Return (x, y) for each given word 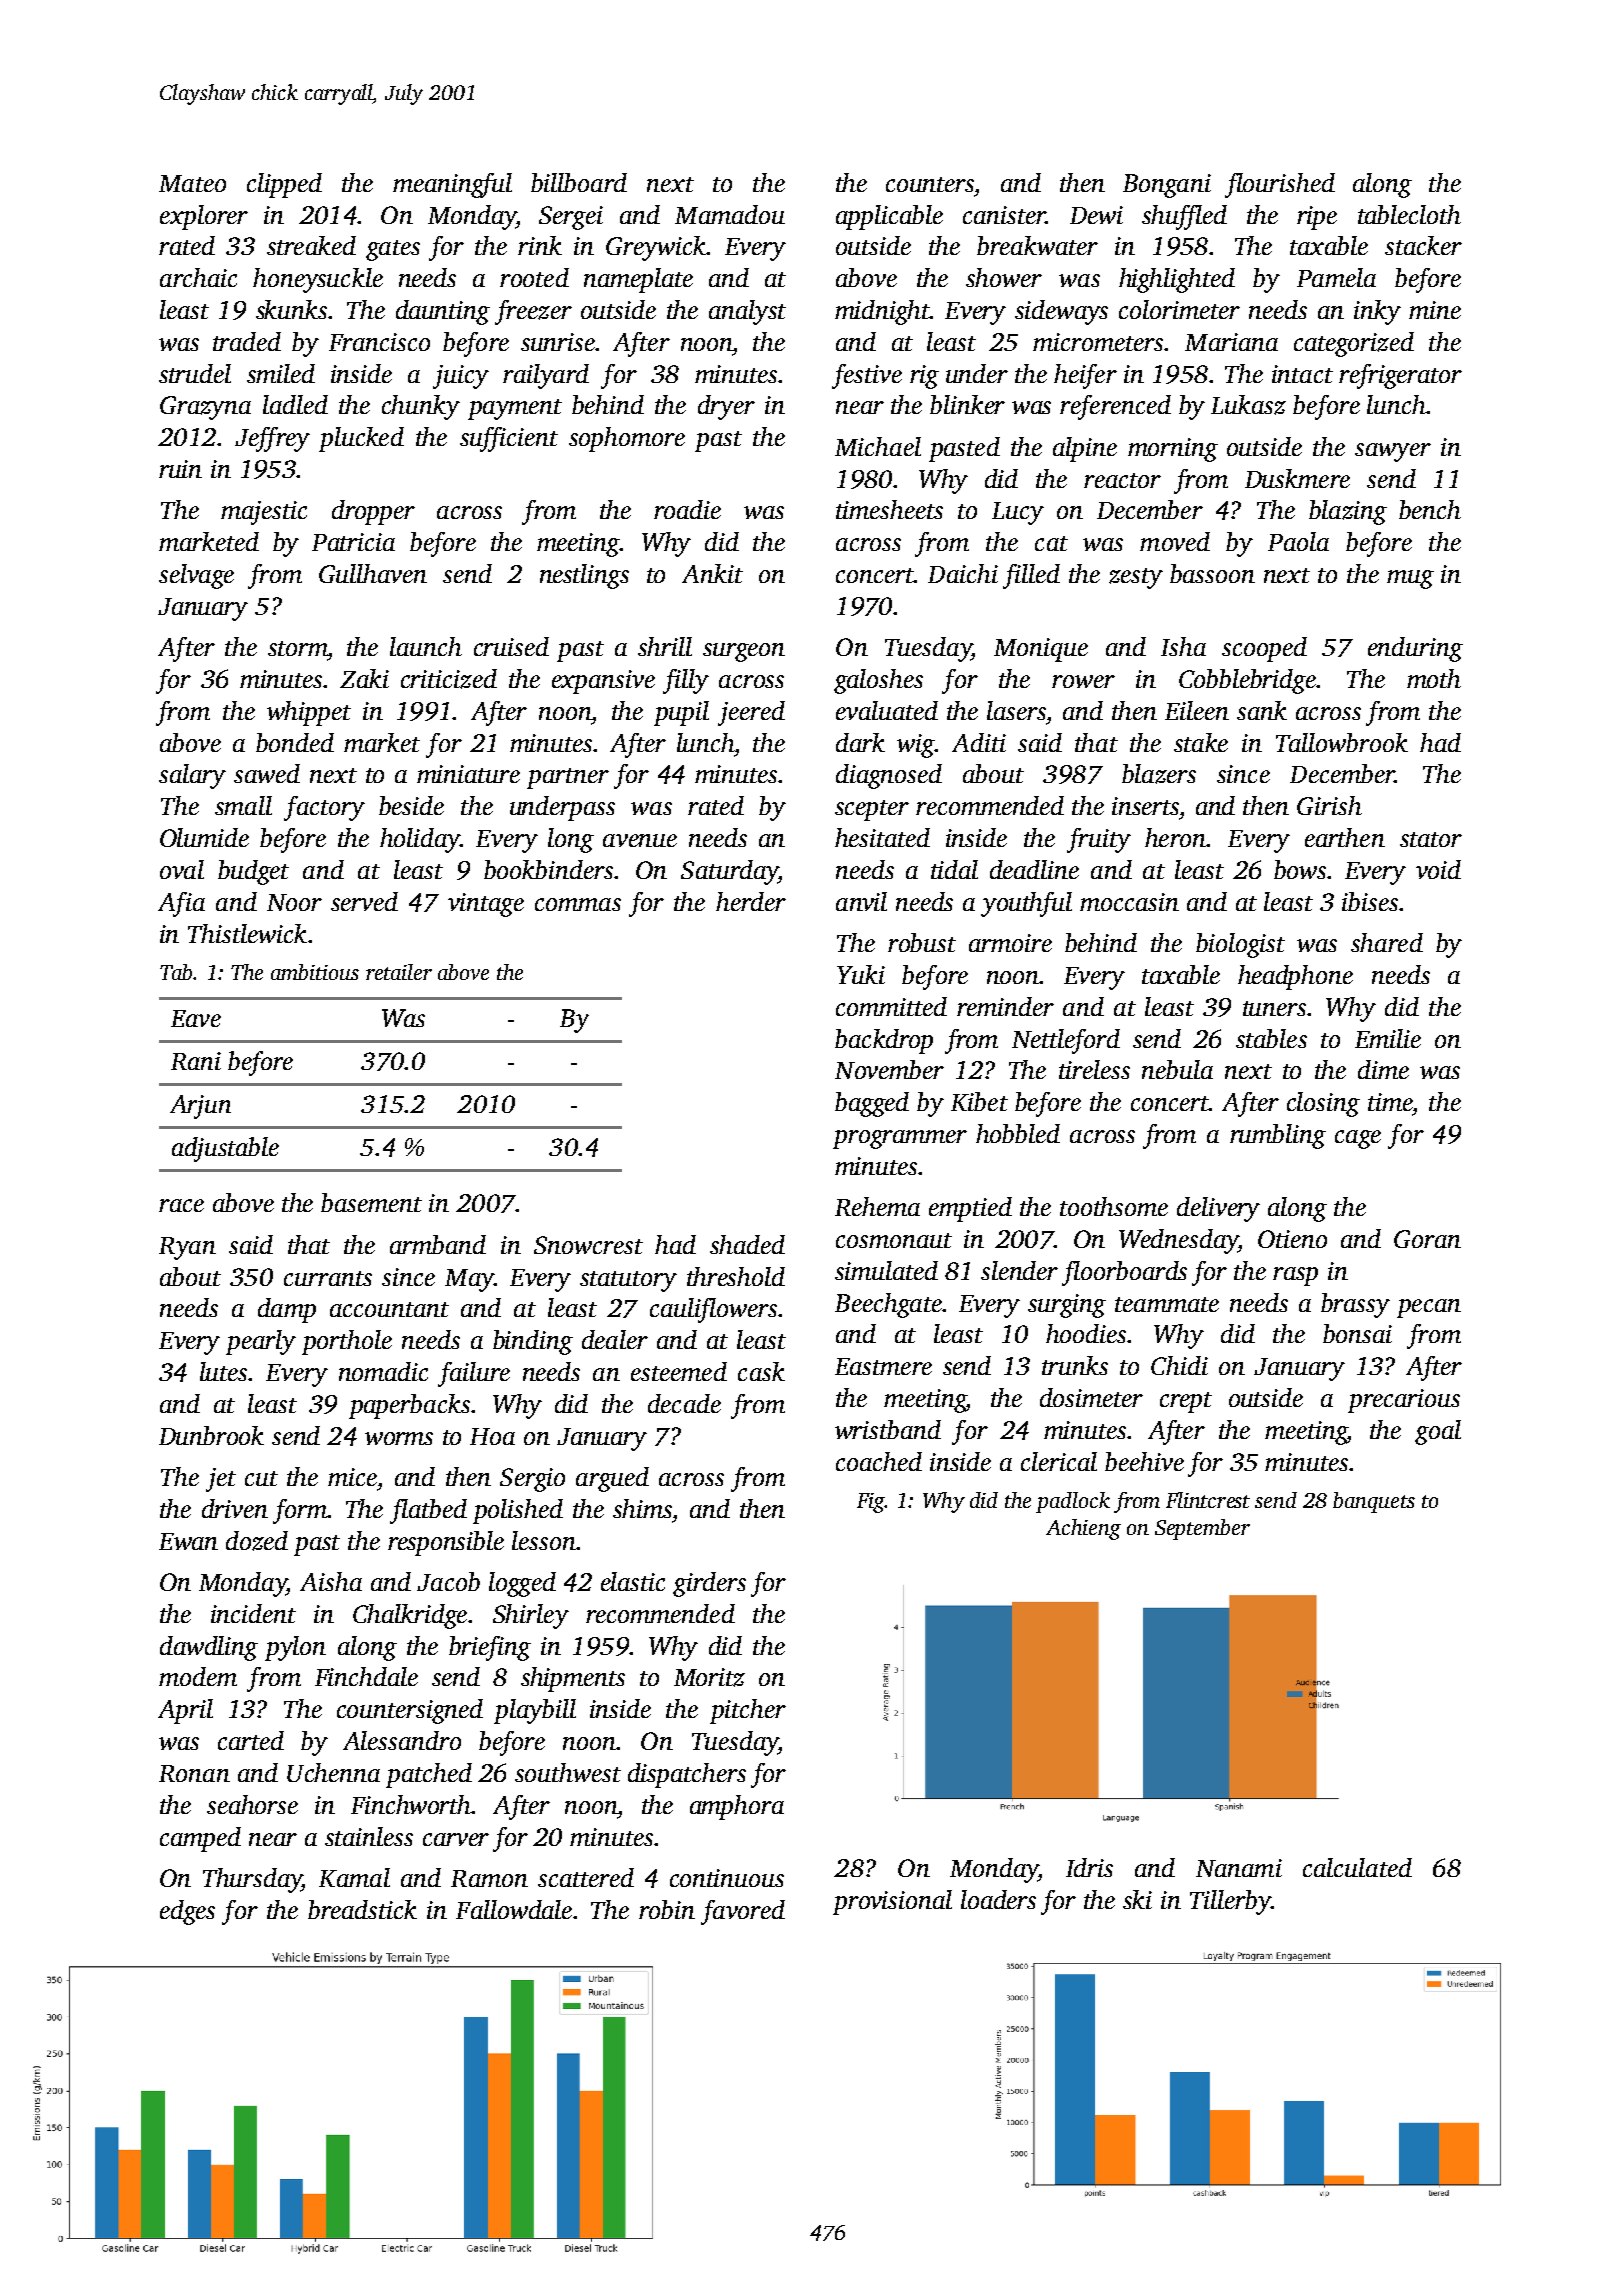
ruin (180, 469)
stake (1201, 742)
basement (371, 1202)
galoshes (878, 681)
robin (667, 1909)
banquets (1374, 1502)
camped (200, 1839)
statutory (628, 1281)
